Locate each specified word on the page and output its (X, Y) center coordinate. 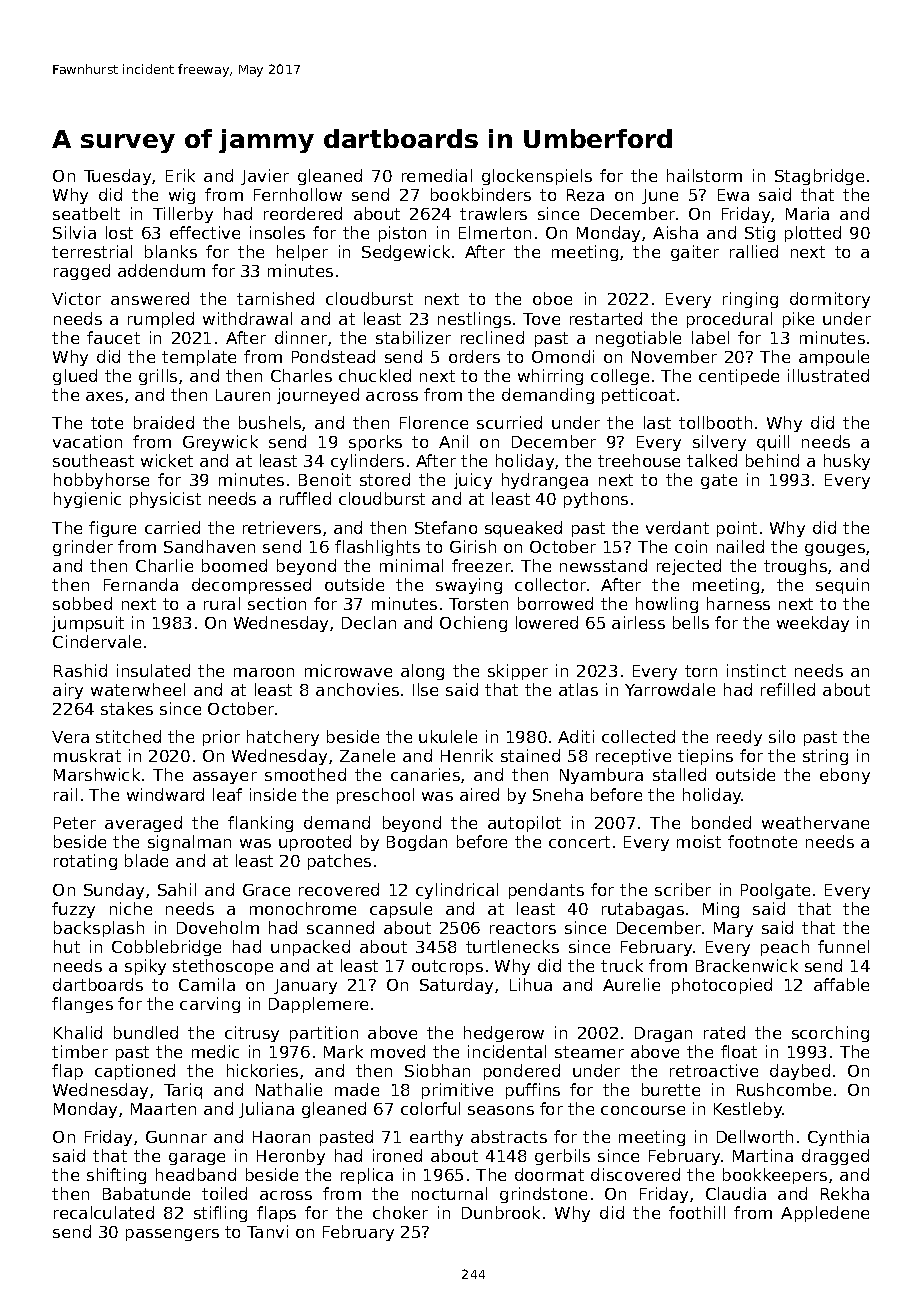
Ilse (425, 689)
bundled (146, 1032)
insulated (153, 670)
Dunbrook (501, 1212)
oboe (552, 298)
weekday (813, 624)
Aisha (675, 232)
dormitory (830, 300)
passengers (172, 1235)
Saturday (456, 986)
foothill (697, 1212)
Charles (301, 375)
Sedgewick (406, 253)
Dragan (663, 1034)
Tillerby (183, 215)
